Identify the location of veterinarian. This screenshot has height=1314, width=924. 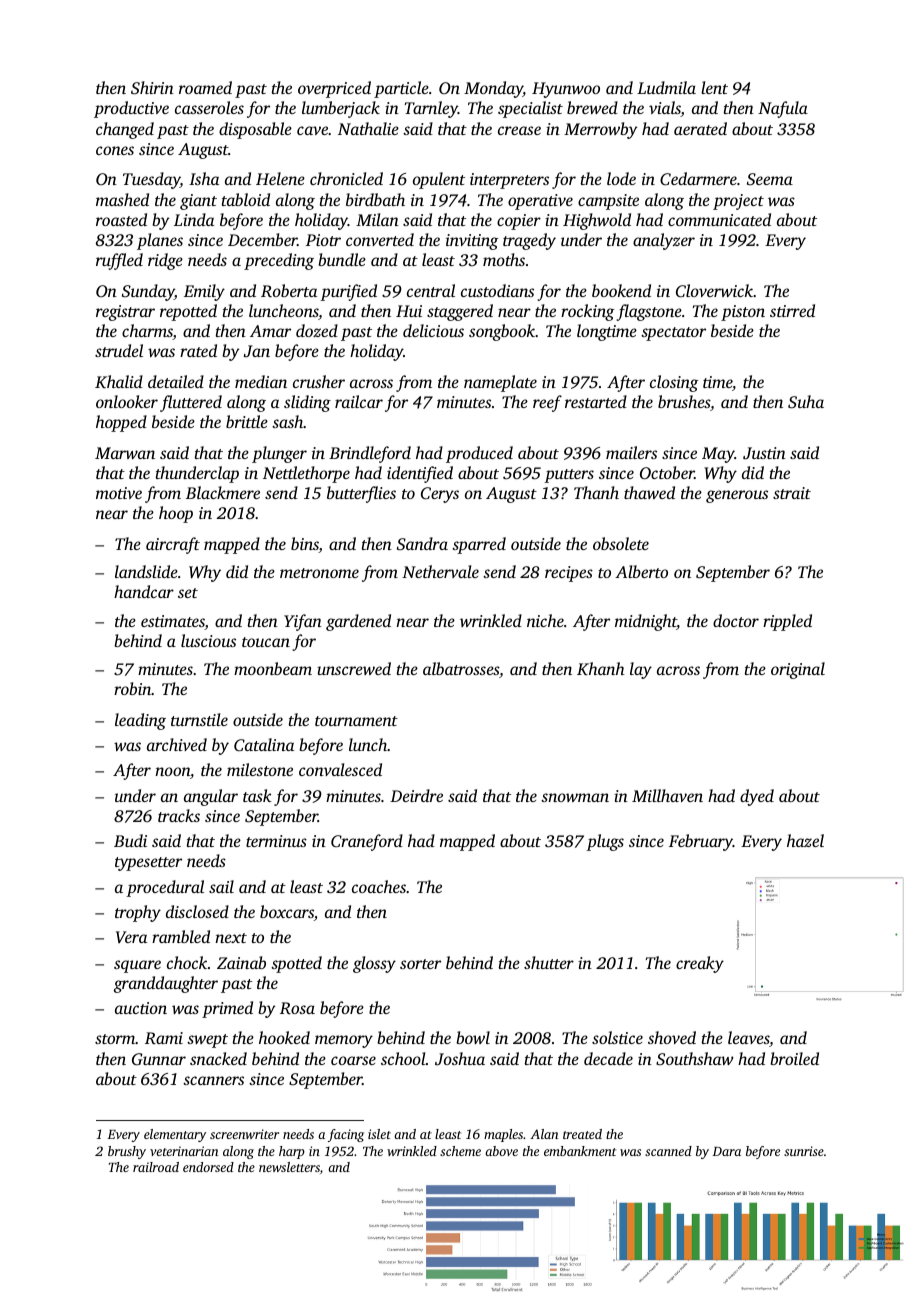
(184, 1151).
